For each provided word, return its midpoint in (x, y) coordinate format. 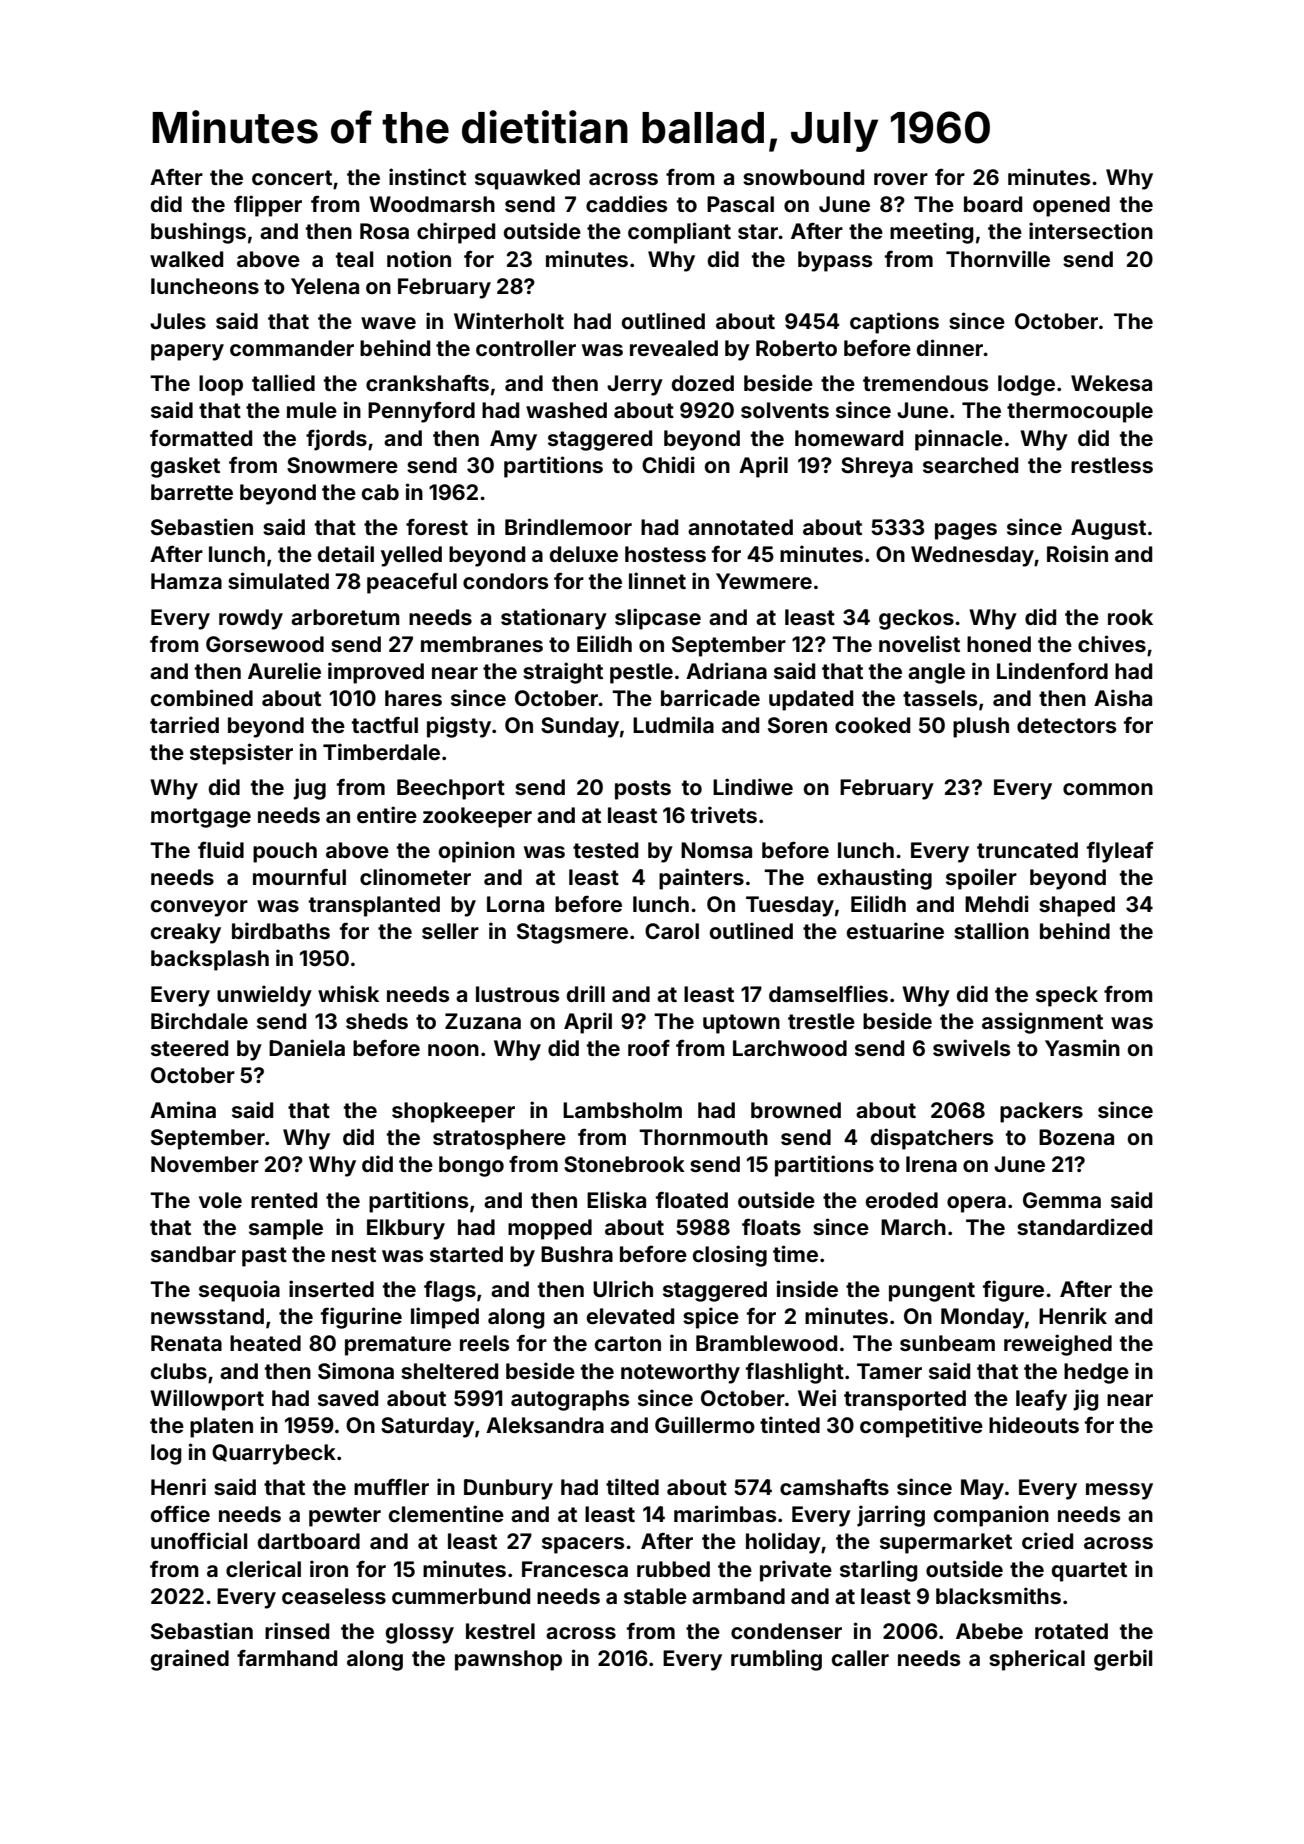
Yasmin (1082, 1047)
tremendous (926, 383)
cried (1047, 1540)
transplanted (374, 906)
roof (649, 1047)
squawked (527, 179)
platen (221, 1427)
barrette (192, 492)
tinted (790, 1424)
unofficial (199, 1540)
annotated (740, 527)
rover (901, 179)
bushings (198, 233)
